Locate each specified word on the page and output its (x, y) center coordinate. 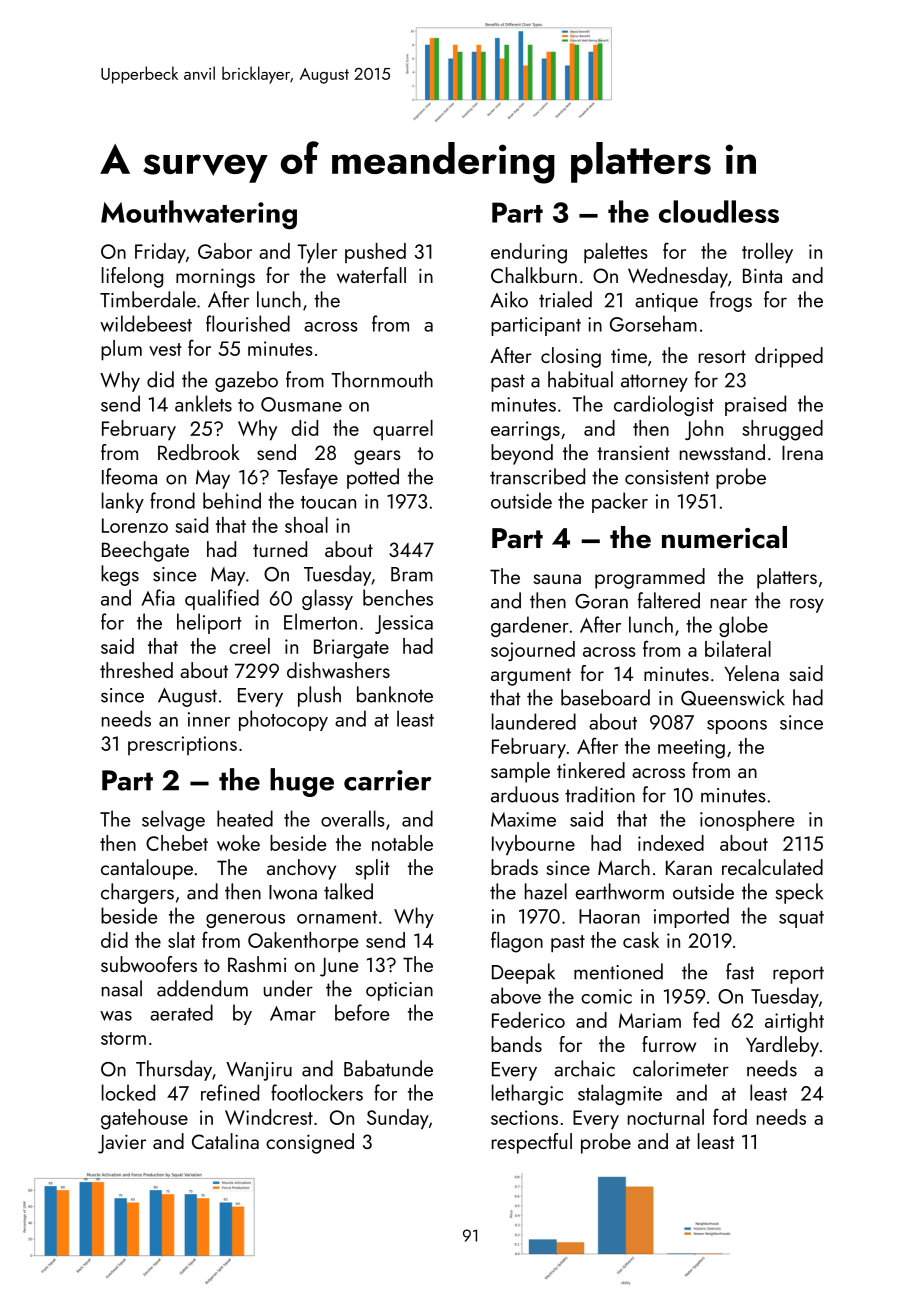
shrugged (782, 430)
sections (524, 1117)
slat (181, 940)
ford (730, 1116)
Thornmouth (382, 379)
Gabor (225, 251)
